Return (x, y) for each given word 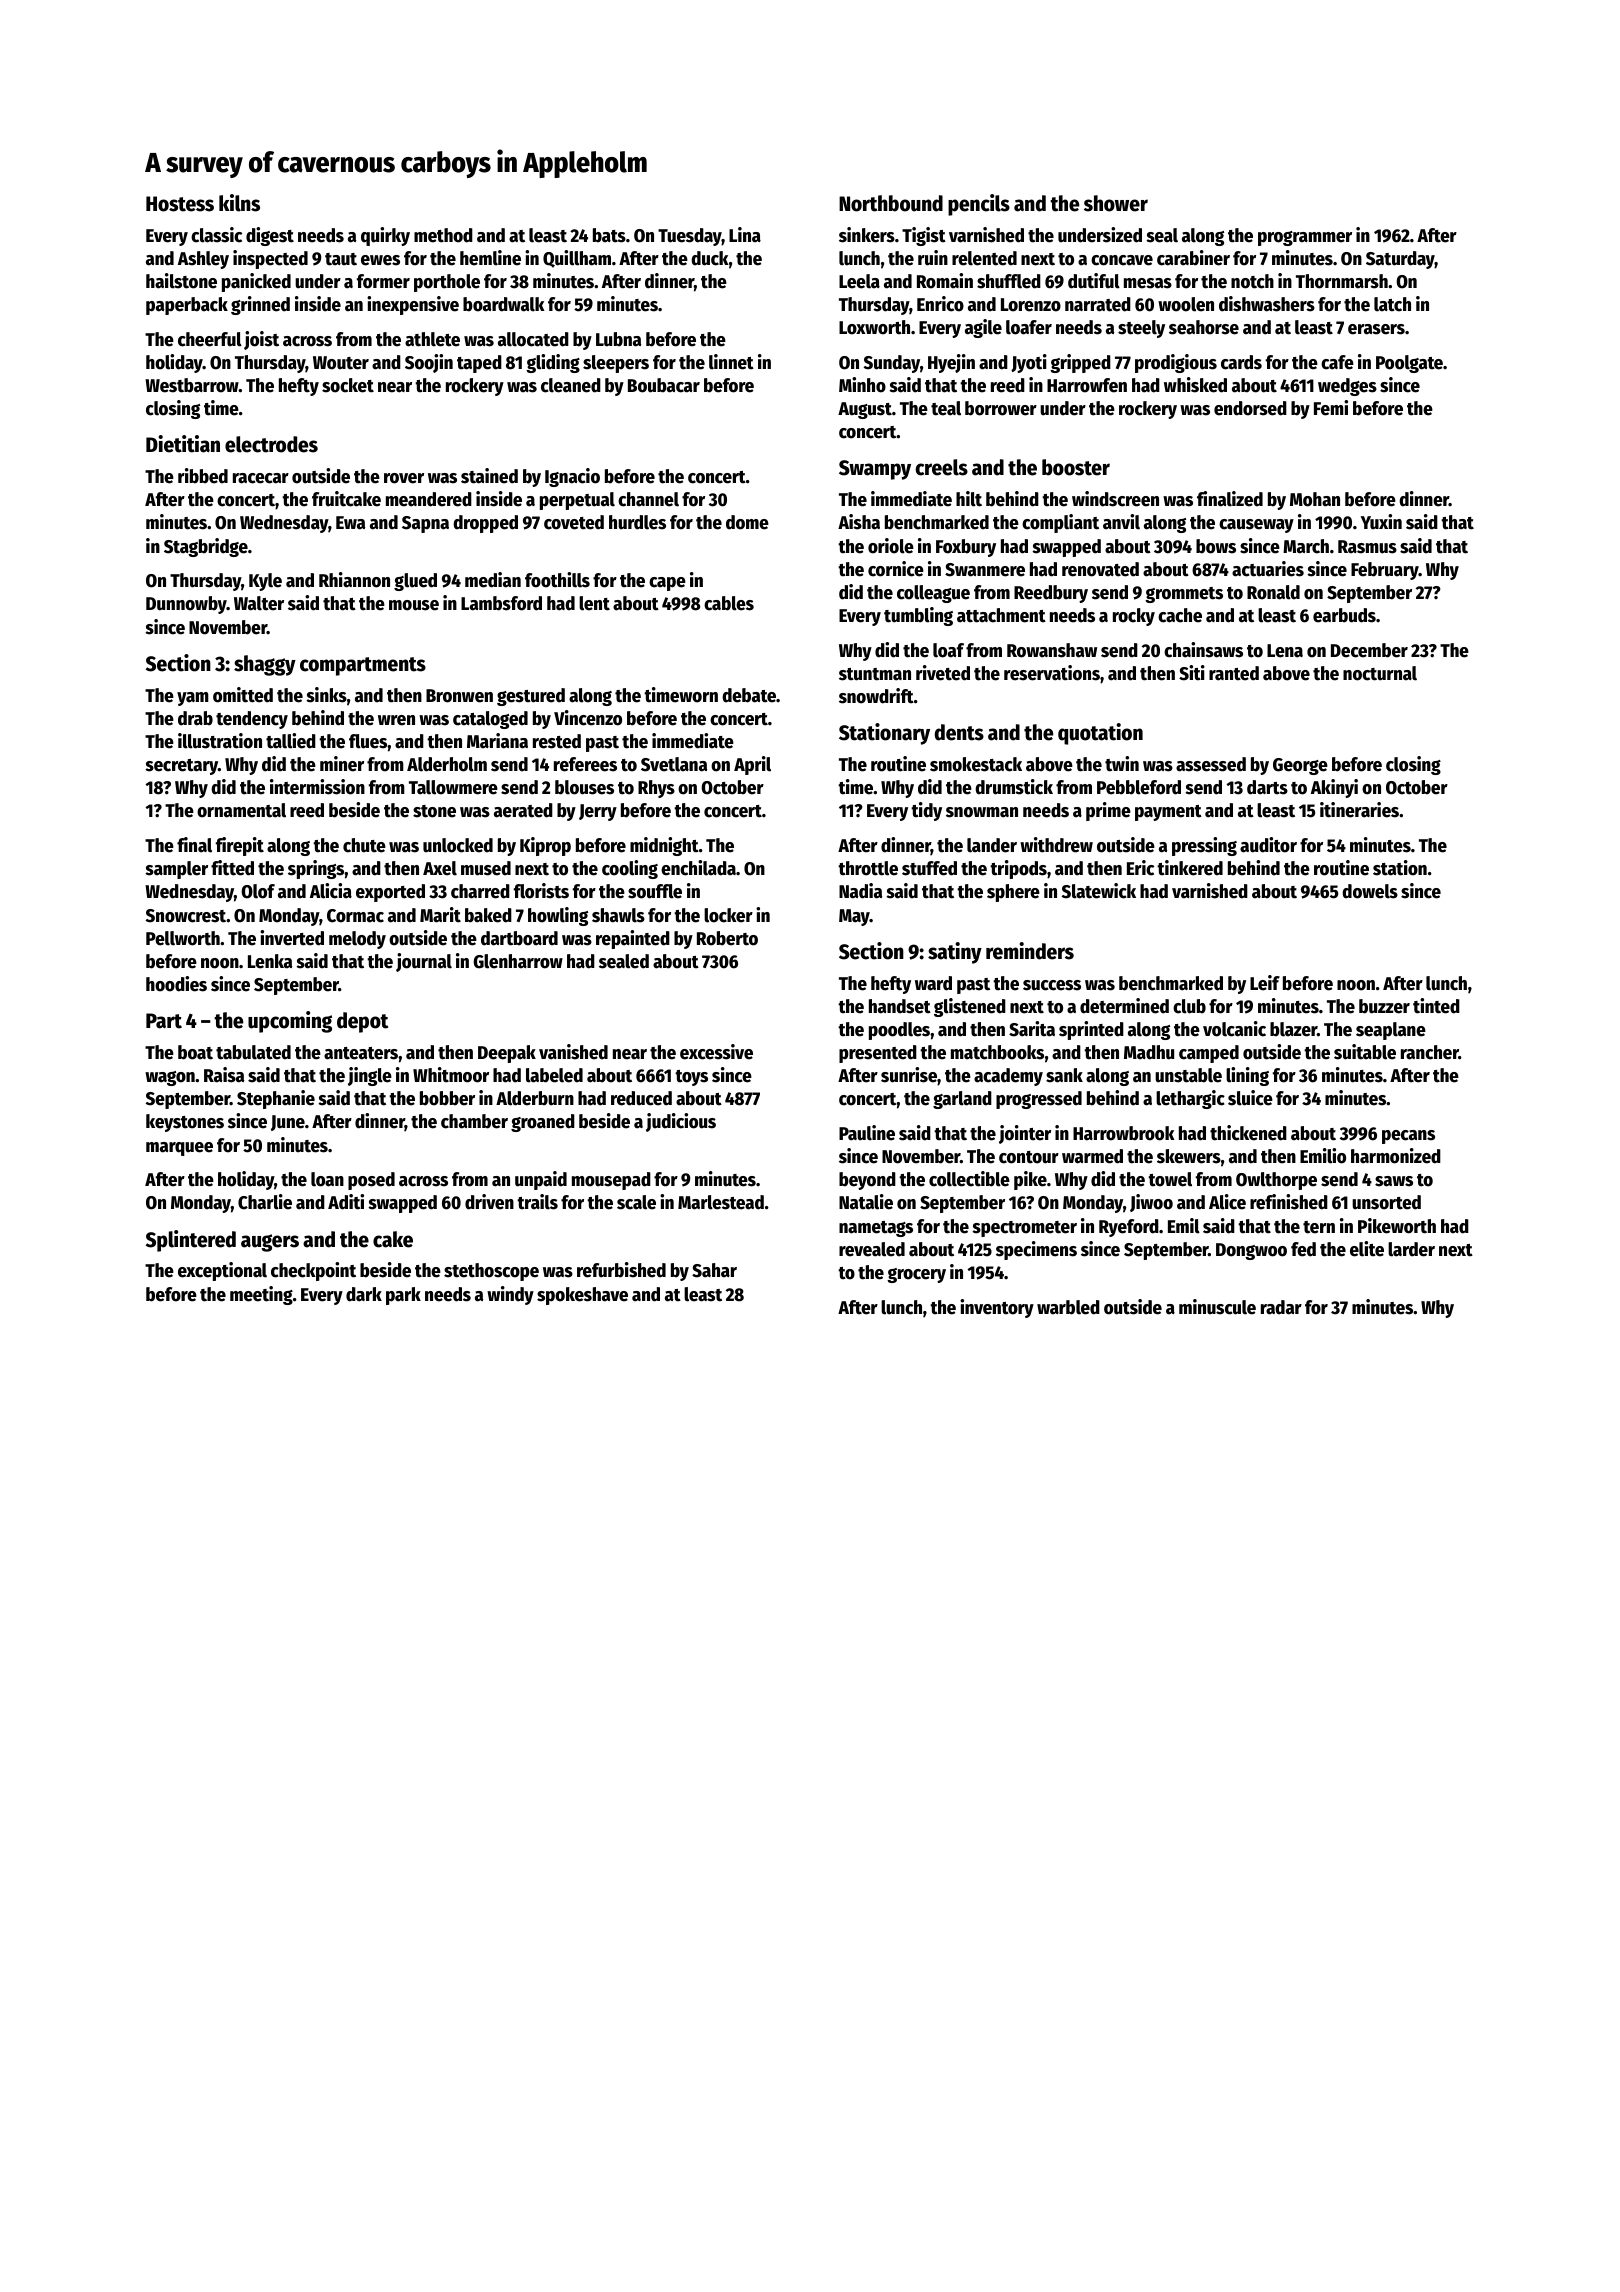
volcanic (1234, 1029)
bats (609, 235)
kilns (239, 203)
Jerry (598, 812)
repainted (633, 939)
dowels (1370, 891)
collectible (969, 1179)
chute (364, 845)
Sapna (425, 524)
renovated (1100, 569)
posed (371, 1181)
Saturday (1400, 260)
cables (729, 603)
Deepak (507, 1054)
